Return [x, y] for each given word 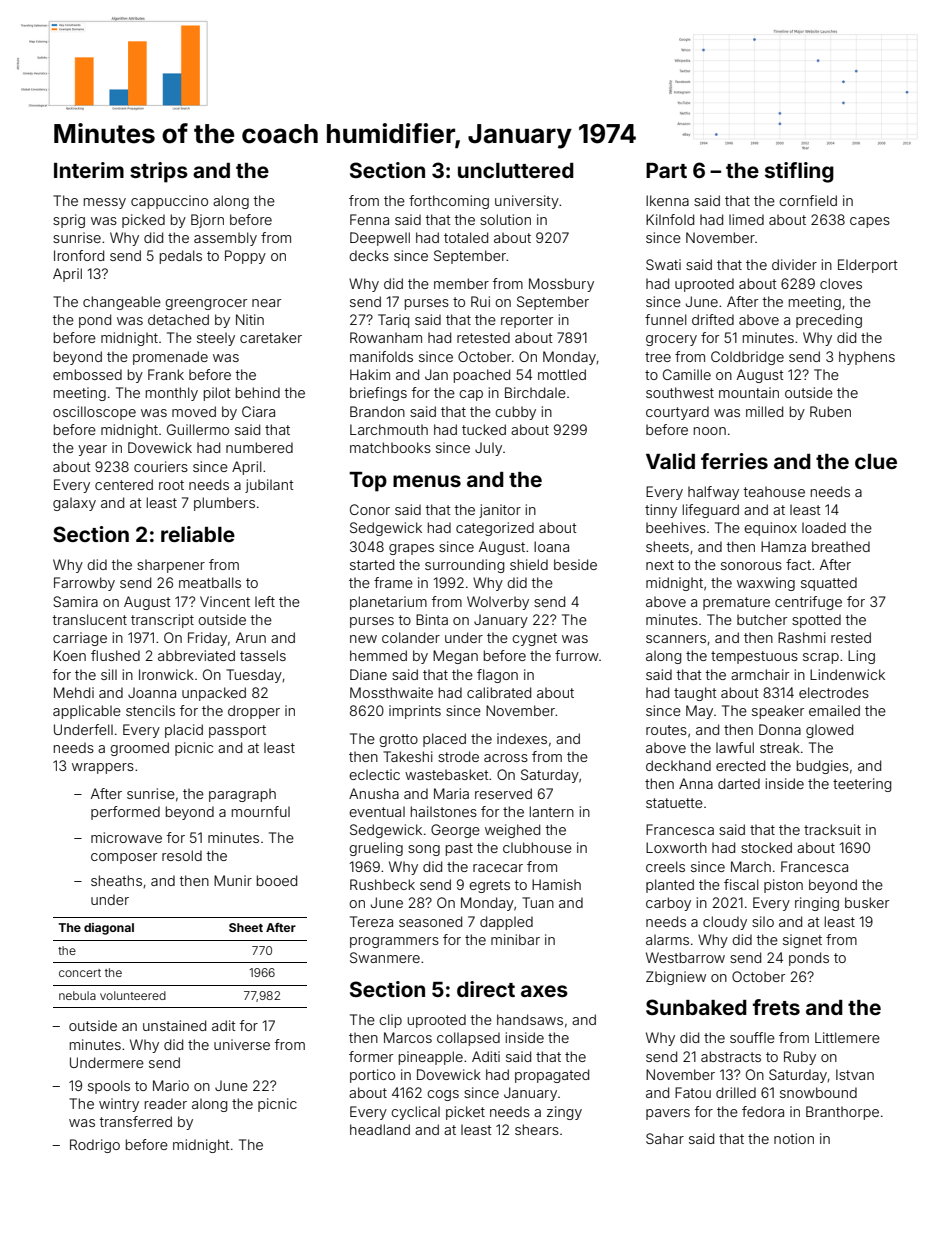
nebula [77, 995]
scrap [821, 658]
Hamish [556, 884]
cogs [443, 1095]
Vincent [225, 601]
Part [666, 170]
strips [159, 172]
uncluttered [516, 170]
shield [529, 564]
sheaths [116, 880]
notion [794, 1138]
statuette [674, 803]
